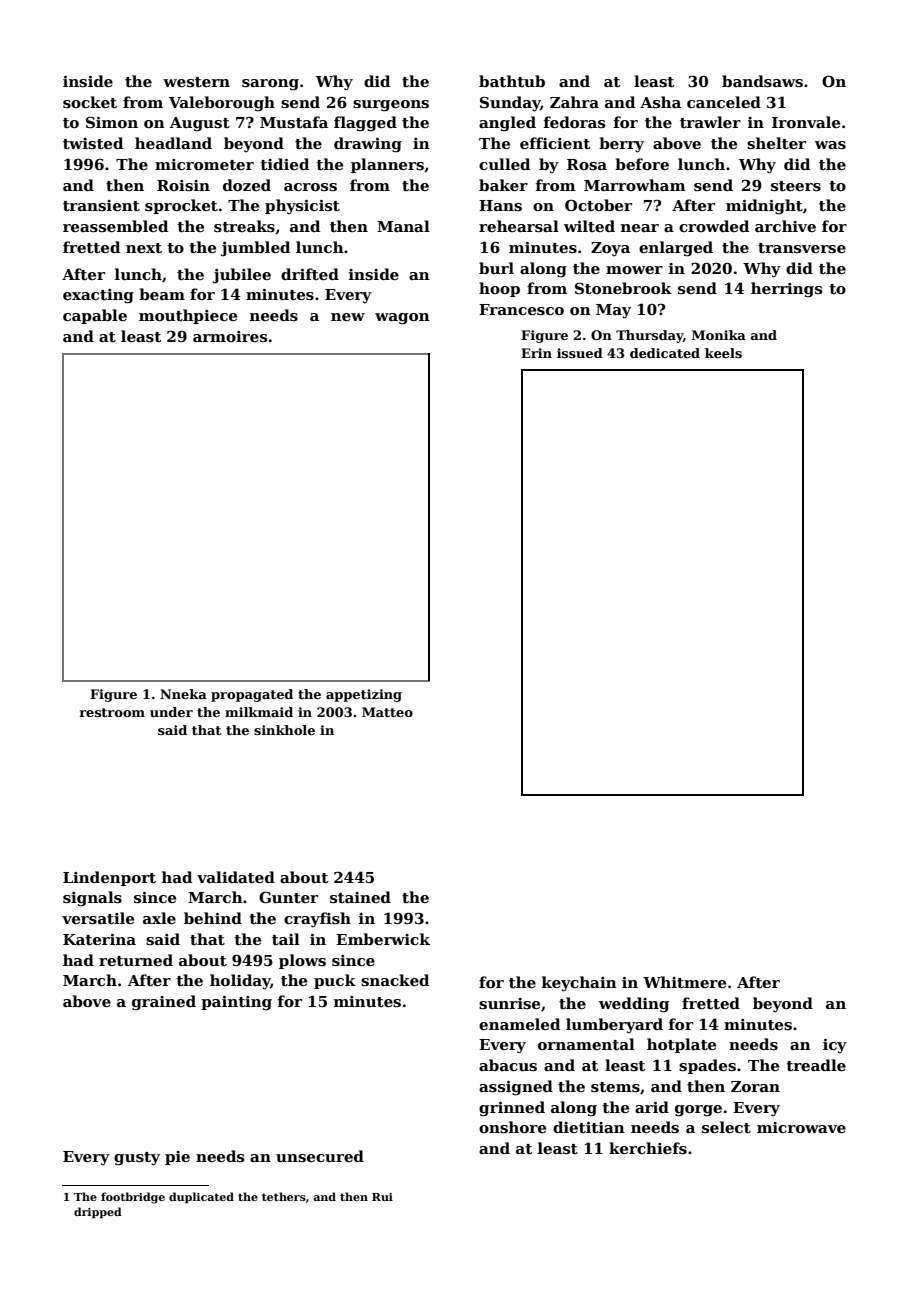 This screenshot has height=1291, width=909. Describe the element at coordinates (320, 1156) in the screenshot. I see `unsecured` at that location.
